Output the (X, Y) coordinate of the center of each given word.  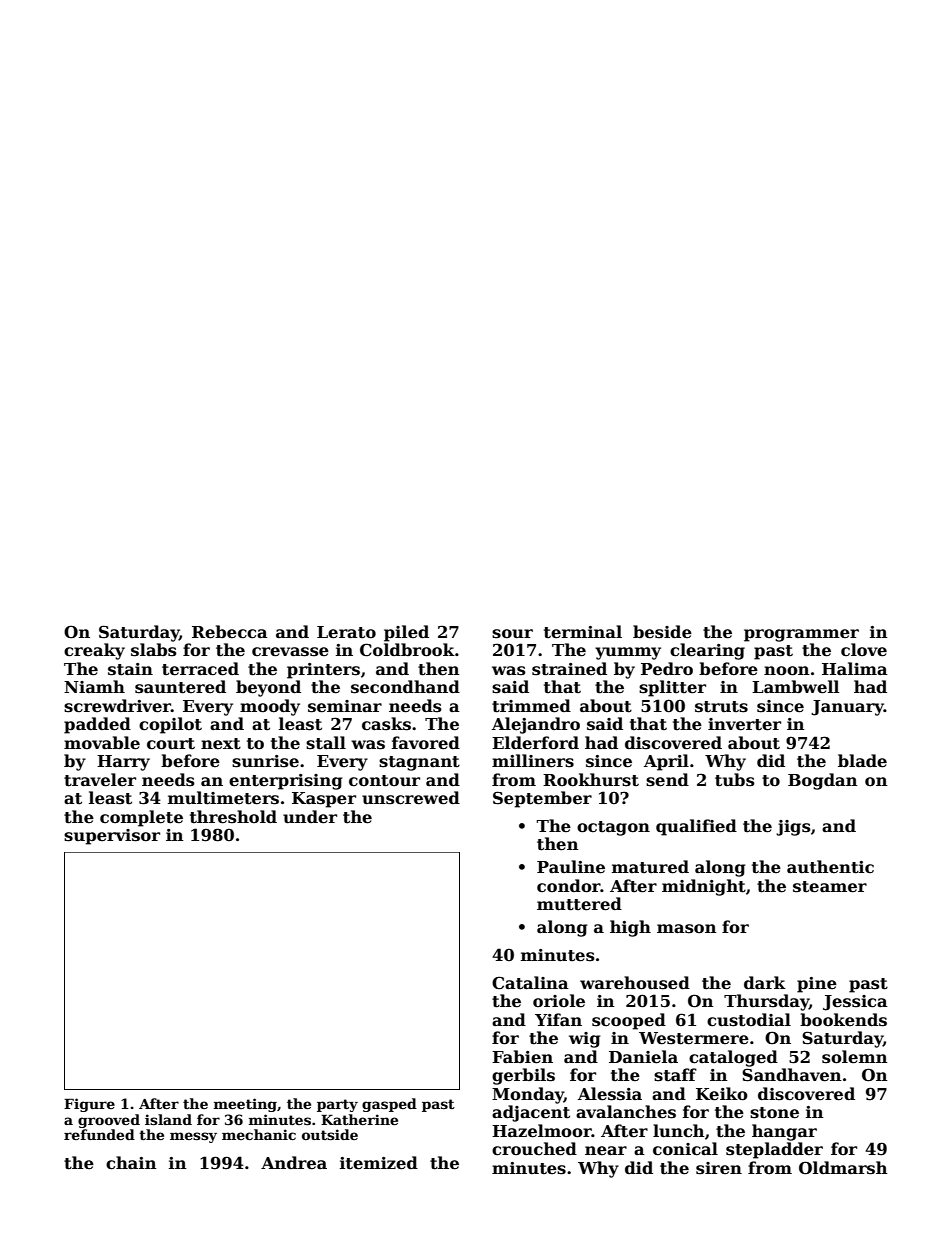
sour (512, 634)
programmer (801, 635)
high (630, 928)
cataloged (733, 1058)
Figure (89, 1105)
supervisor (112, 837)
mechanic (259, 1134)
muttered (579, 904)
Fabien (522, 1057)
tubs (735, 780)
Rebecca (230, 632)
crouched (534, 1149)
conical (685, 1149)
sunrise (265, 761)
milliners (533, 761)
